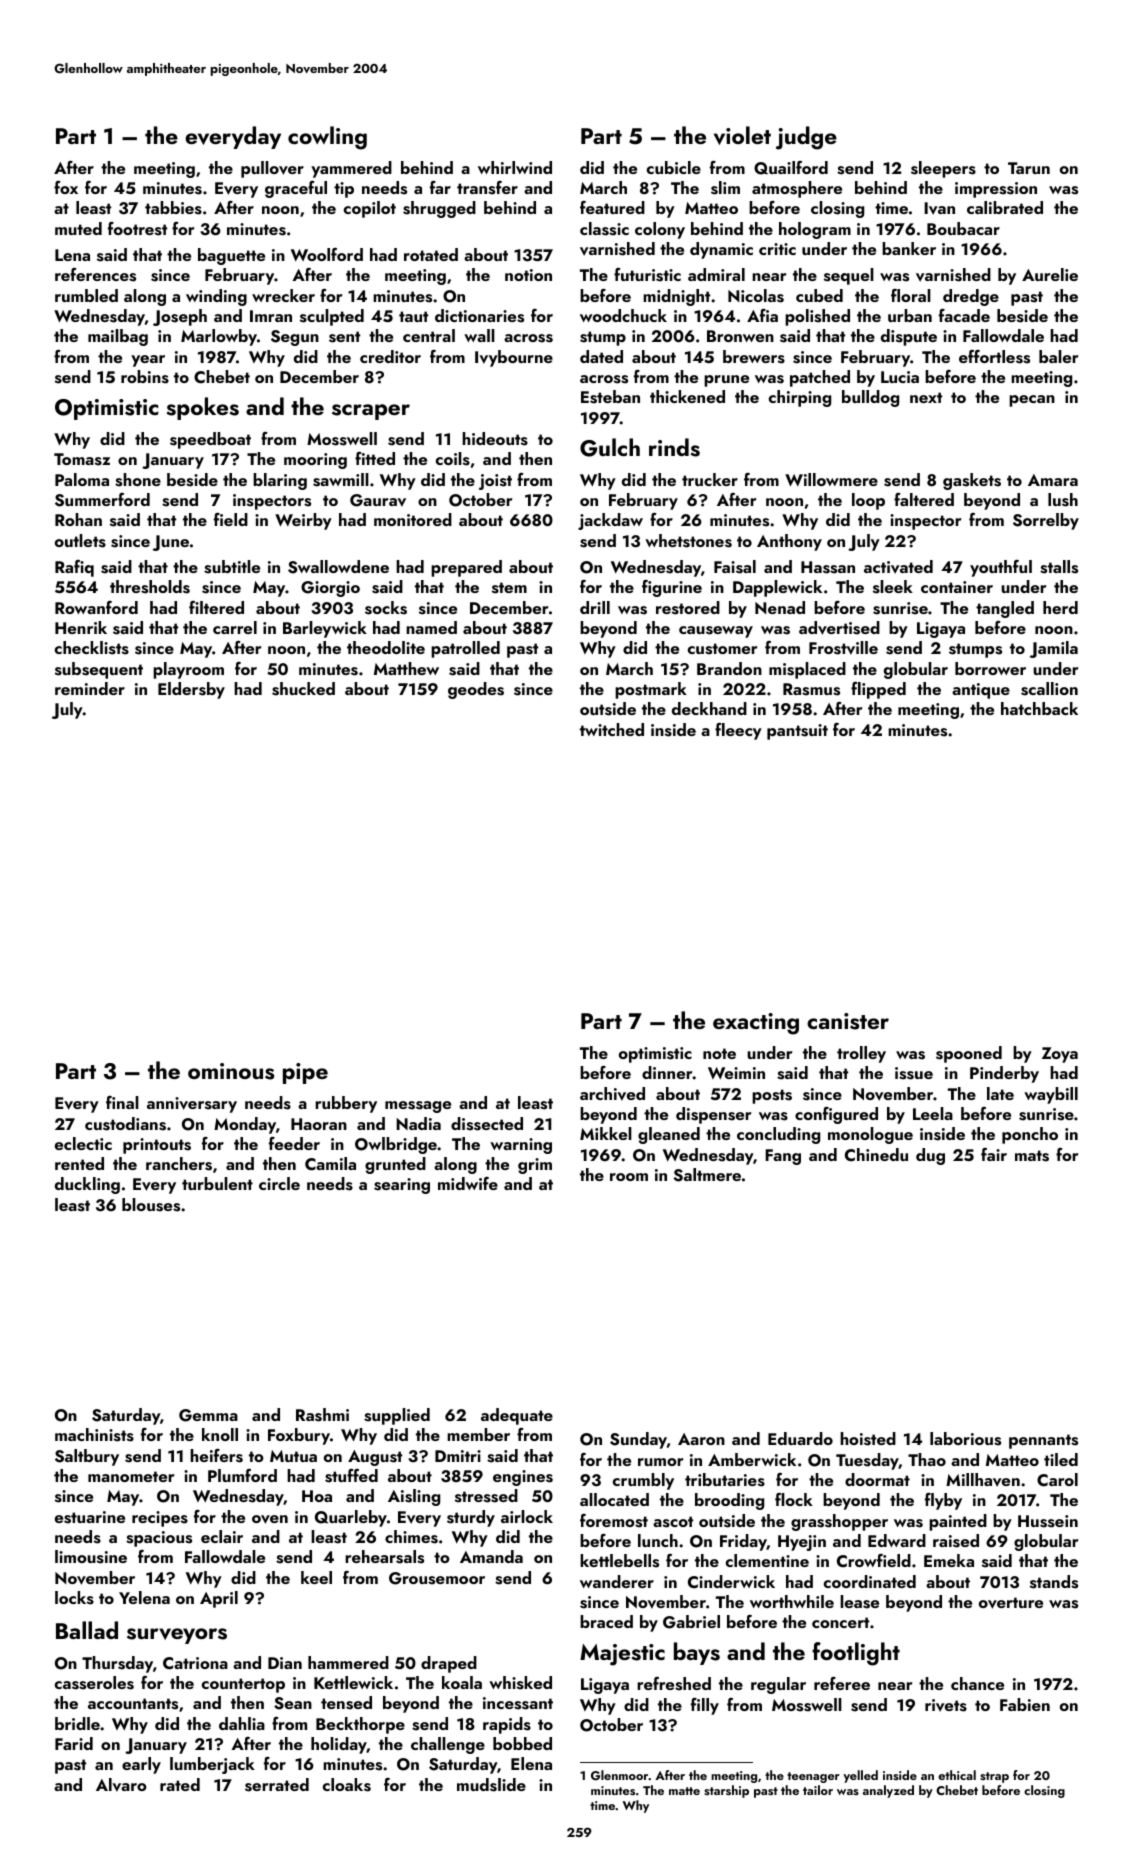  What do you see at coordinates (742, 135) in the image?
I see `violet` at bounding box center [742, 135].
